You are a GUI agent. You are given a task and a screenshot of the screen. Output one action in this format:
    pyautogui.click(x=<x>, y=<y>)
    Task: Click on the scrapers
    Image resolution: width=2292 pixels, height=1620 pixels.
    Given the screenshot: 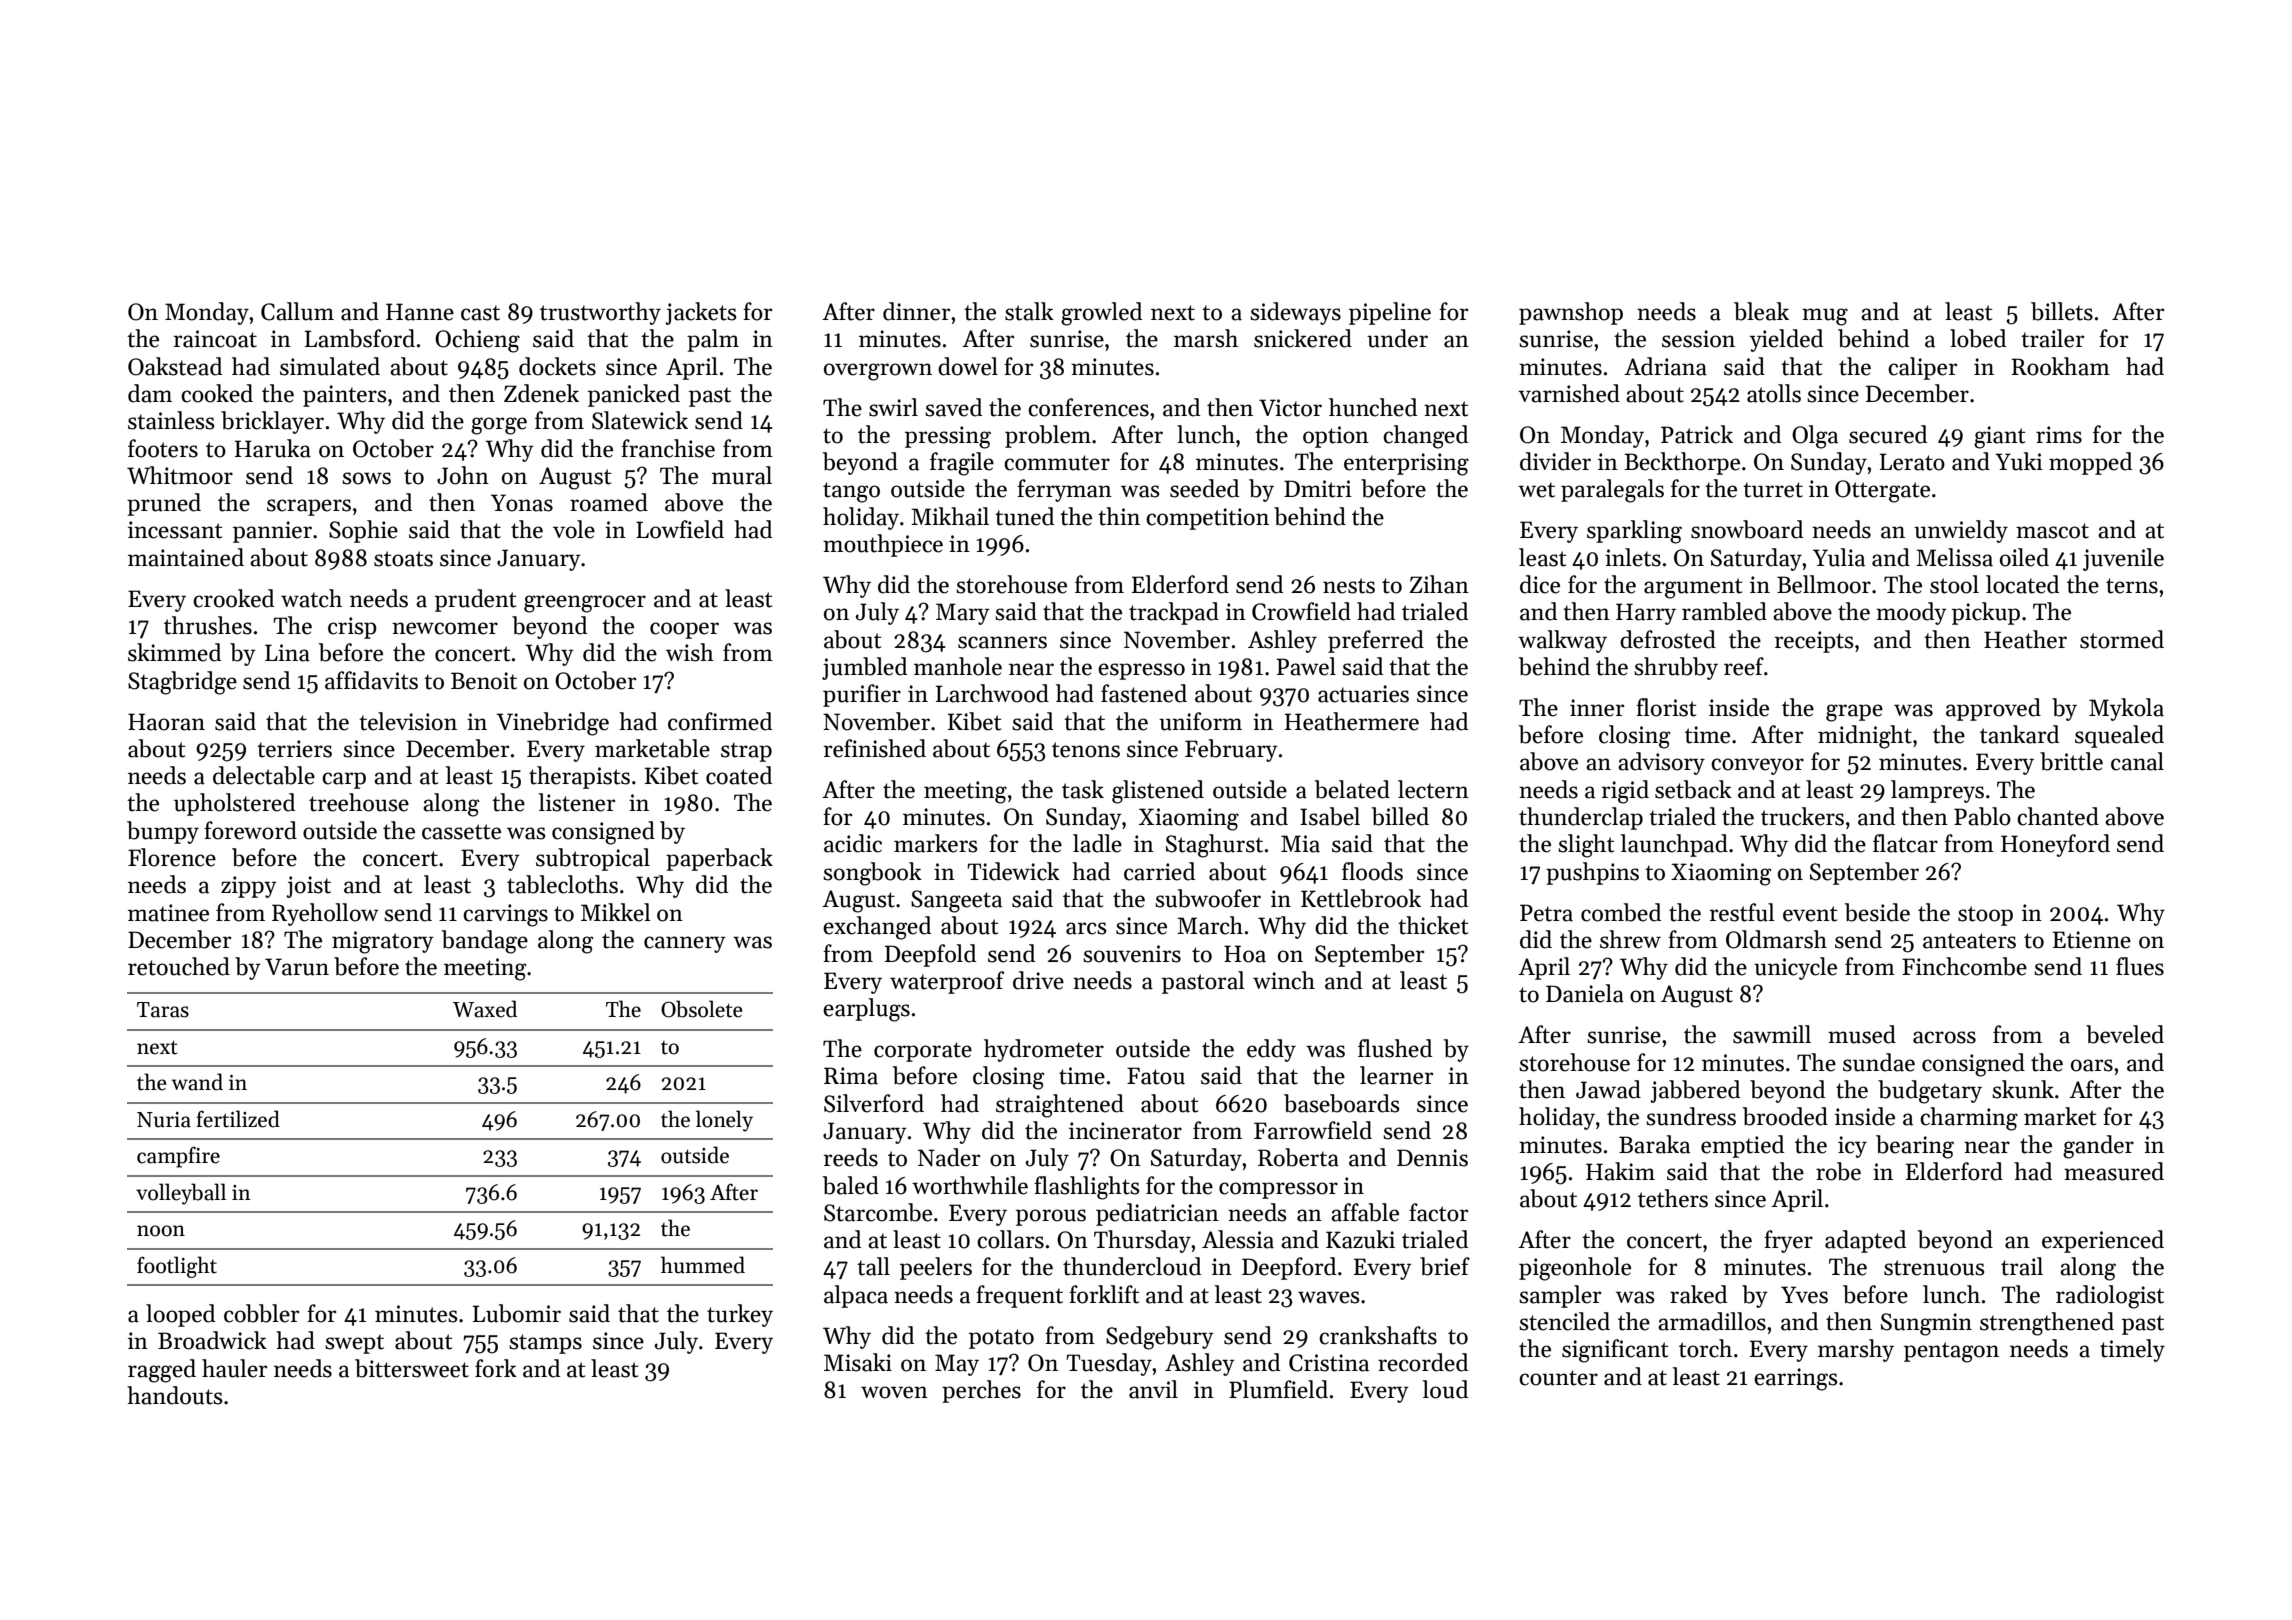 What is the action you would take?
    pyautogui.click(x=309, y=507)
